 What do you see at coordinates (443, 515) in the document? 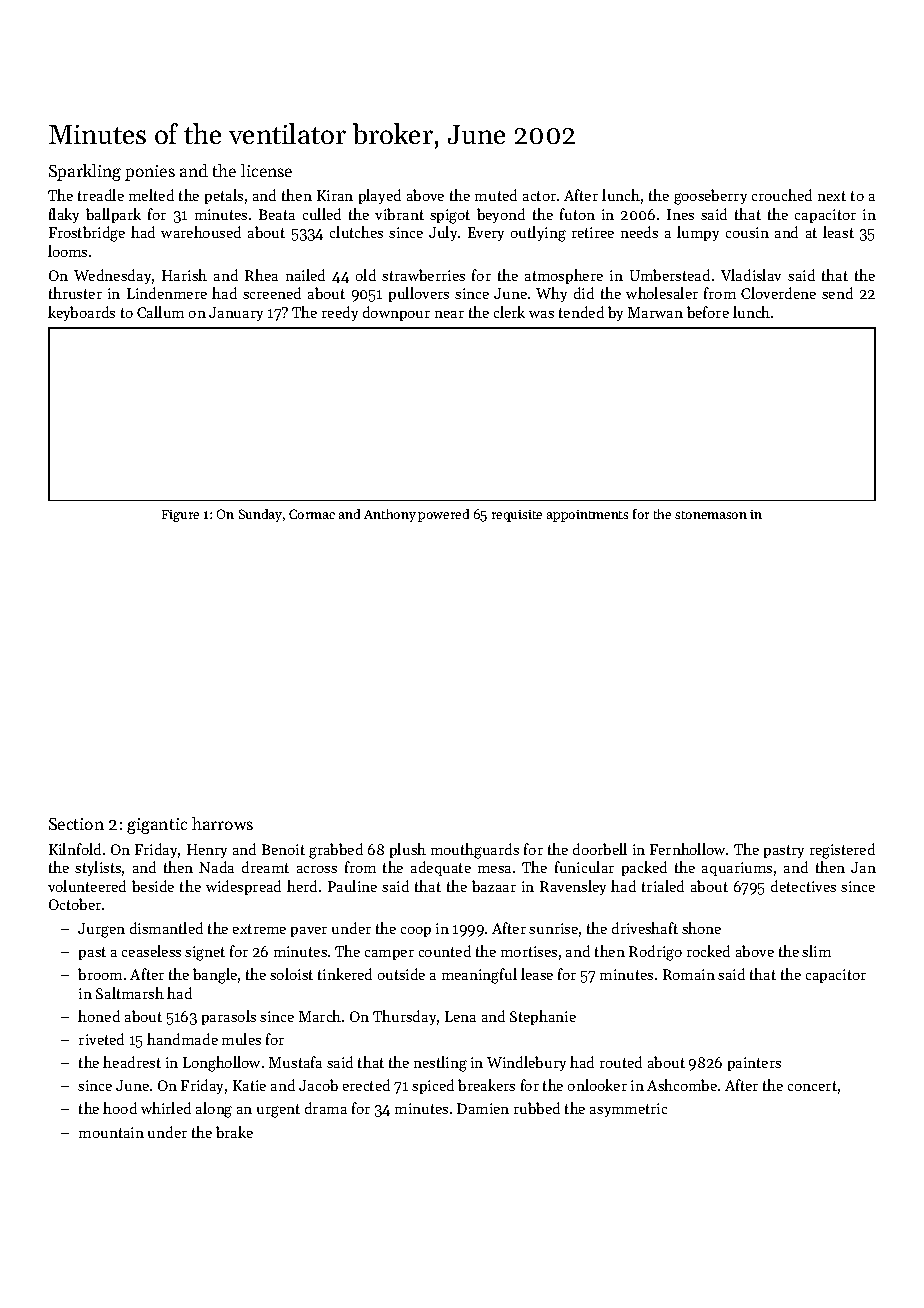
I see `powered` at bounding box center [443, 515].
